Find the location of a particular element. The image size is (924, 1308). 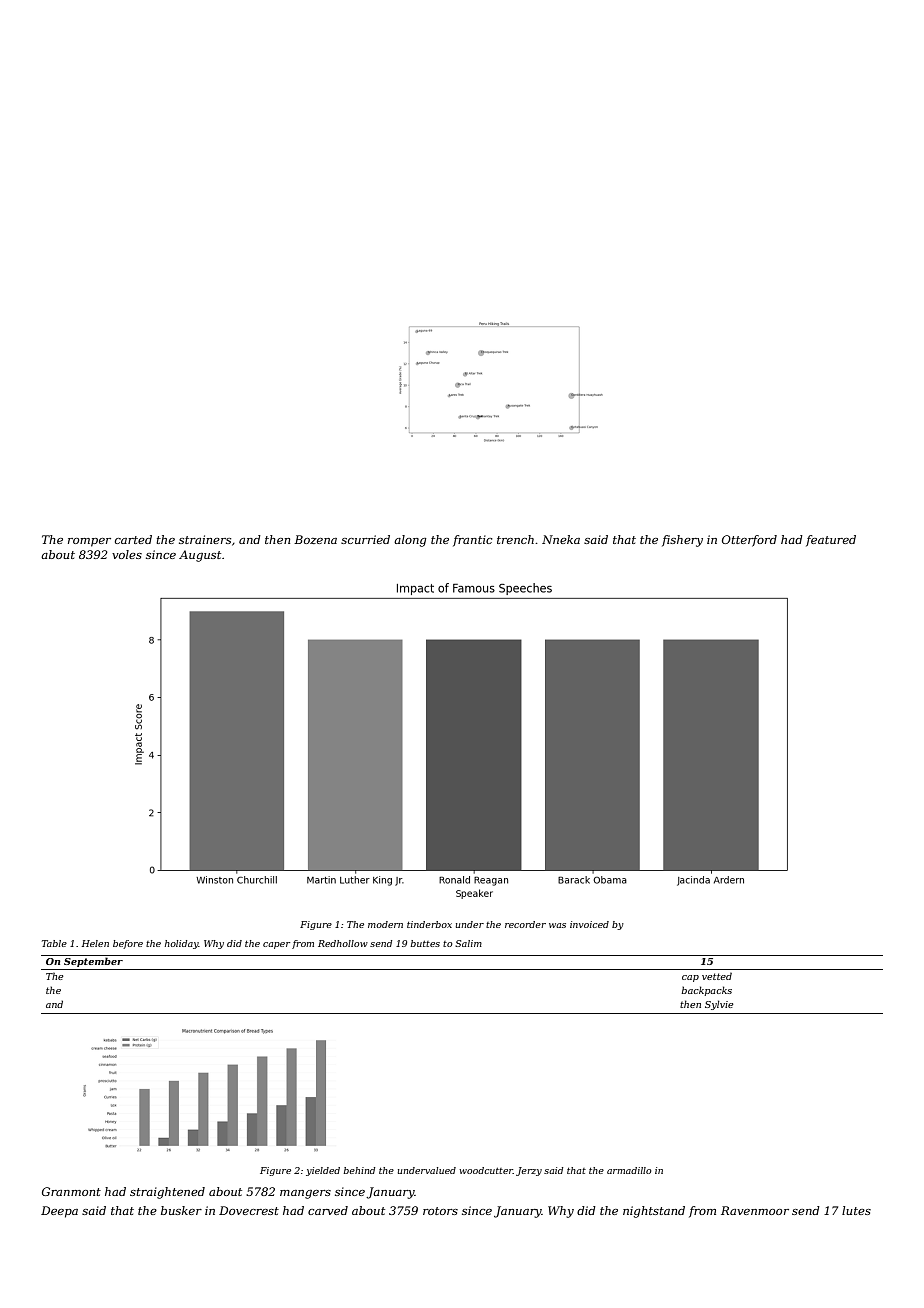

straightened is located at coordinates (167, 1193).
